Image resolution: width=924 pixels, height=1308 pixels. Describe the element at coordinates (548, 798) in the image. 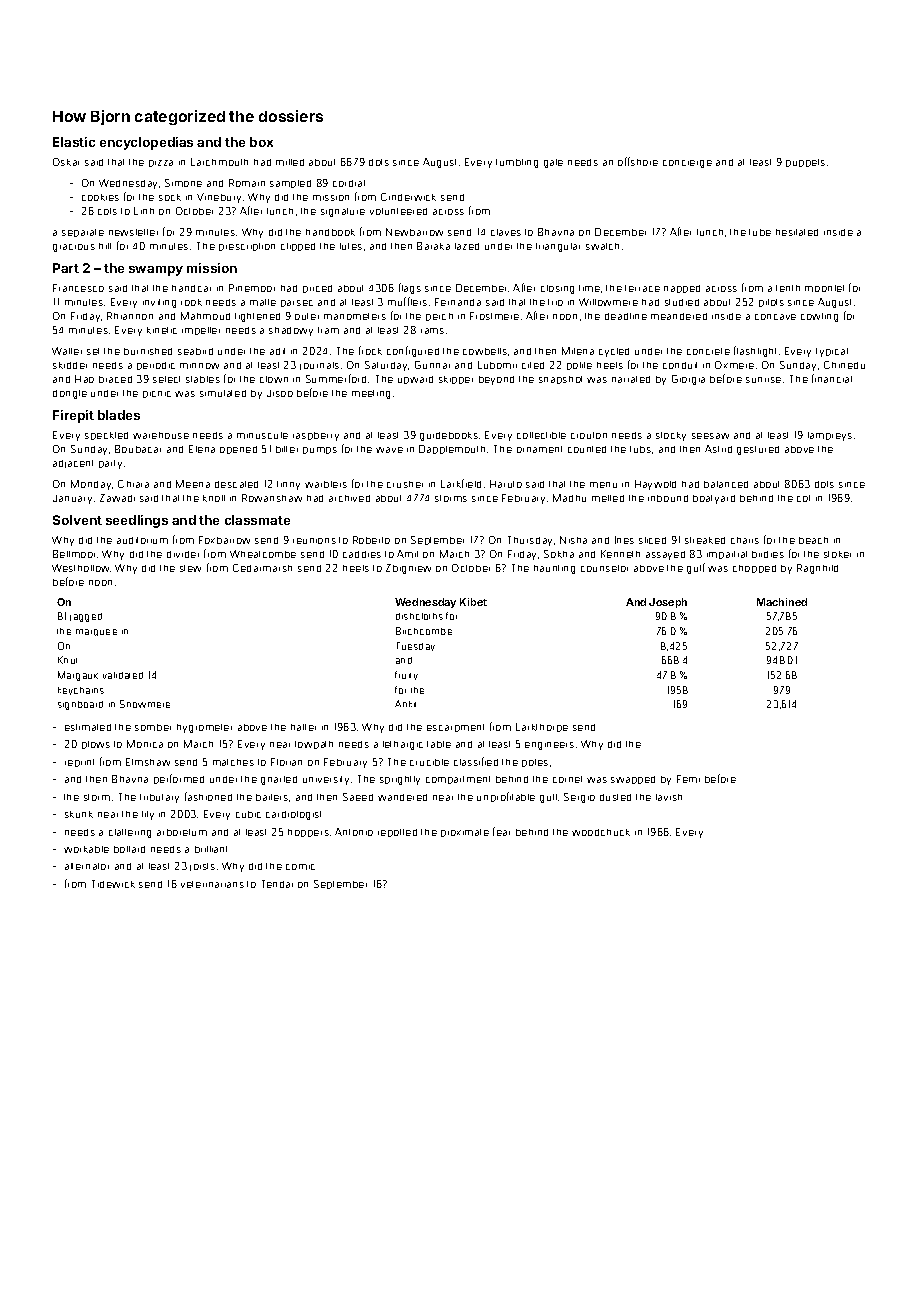

I see `gull` at that location.
